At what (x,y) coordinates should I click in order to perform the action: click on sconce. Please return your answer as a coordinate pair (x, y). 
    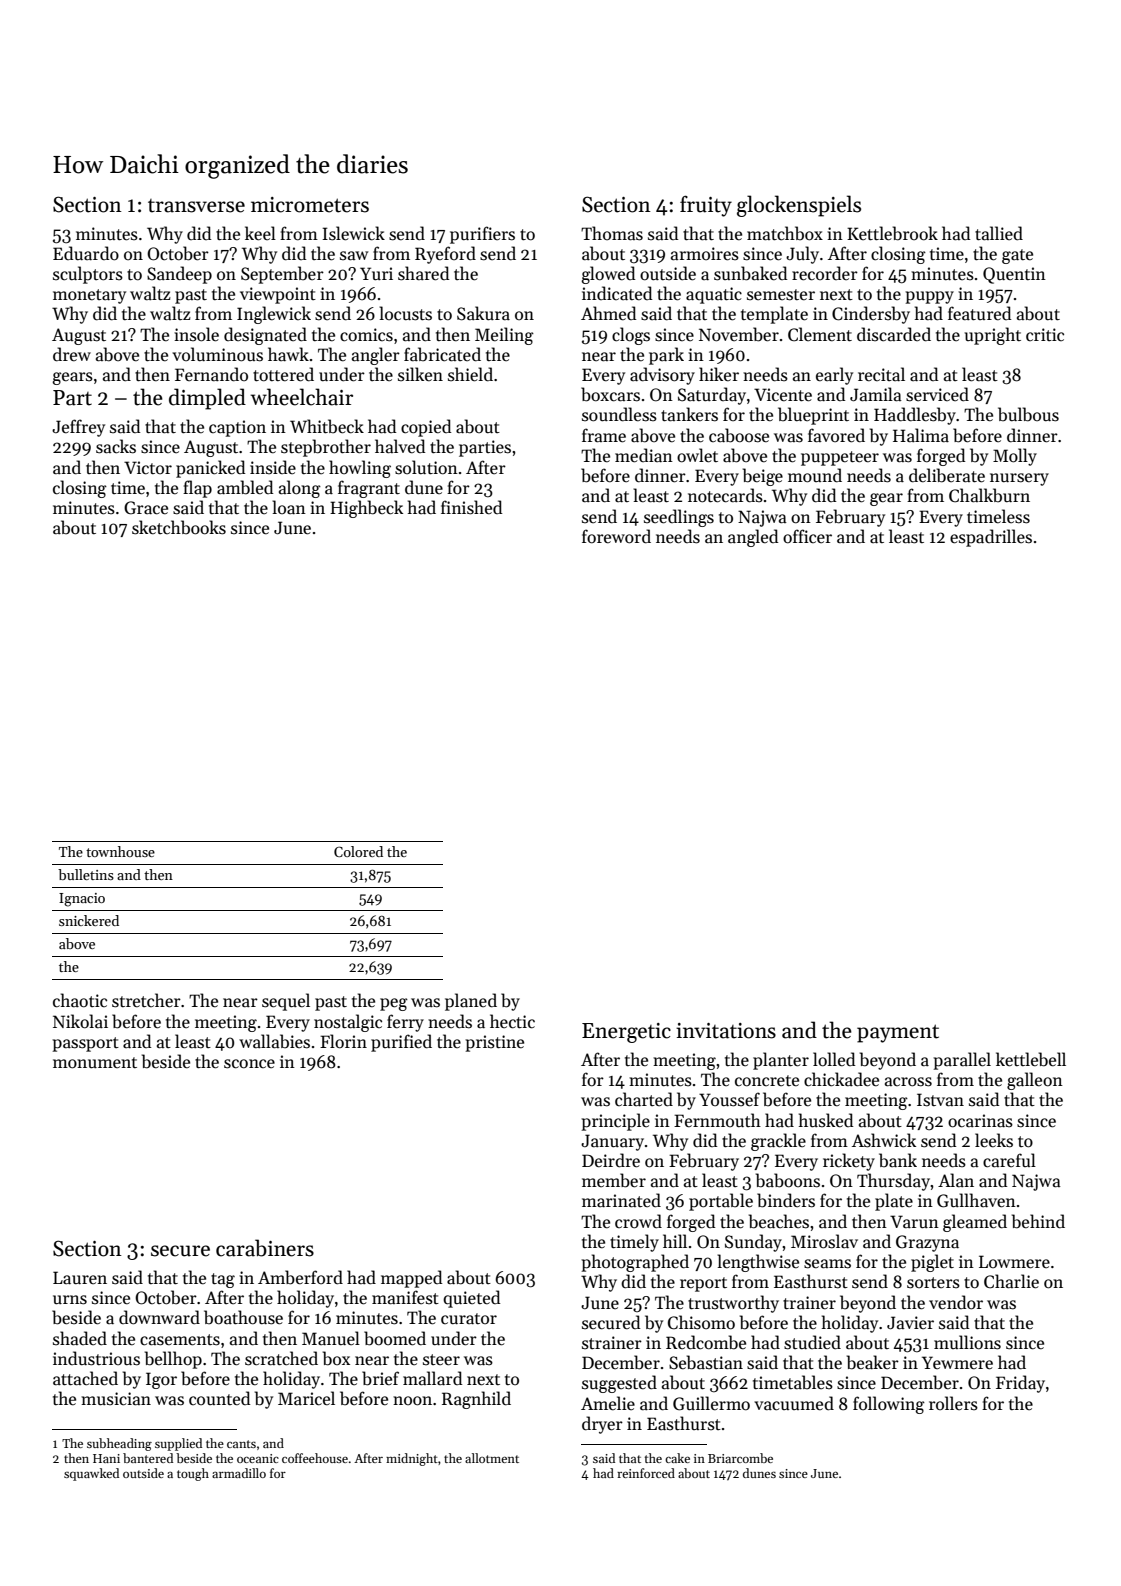
    Looking at the image, I should click on (249, 1064).
